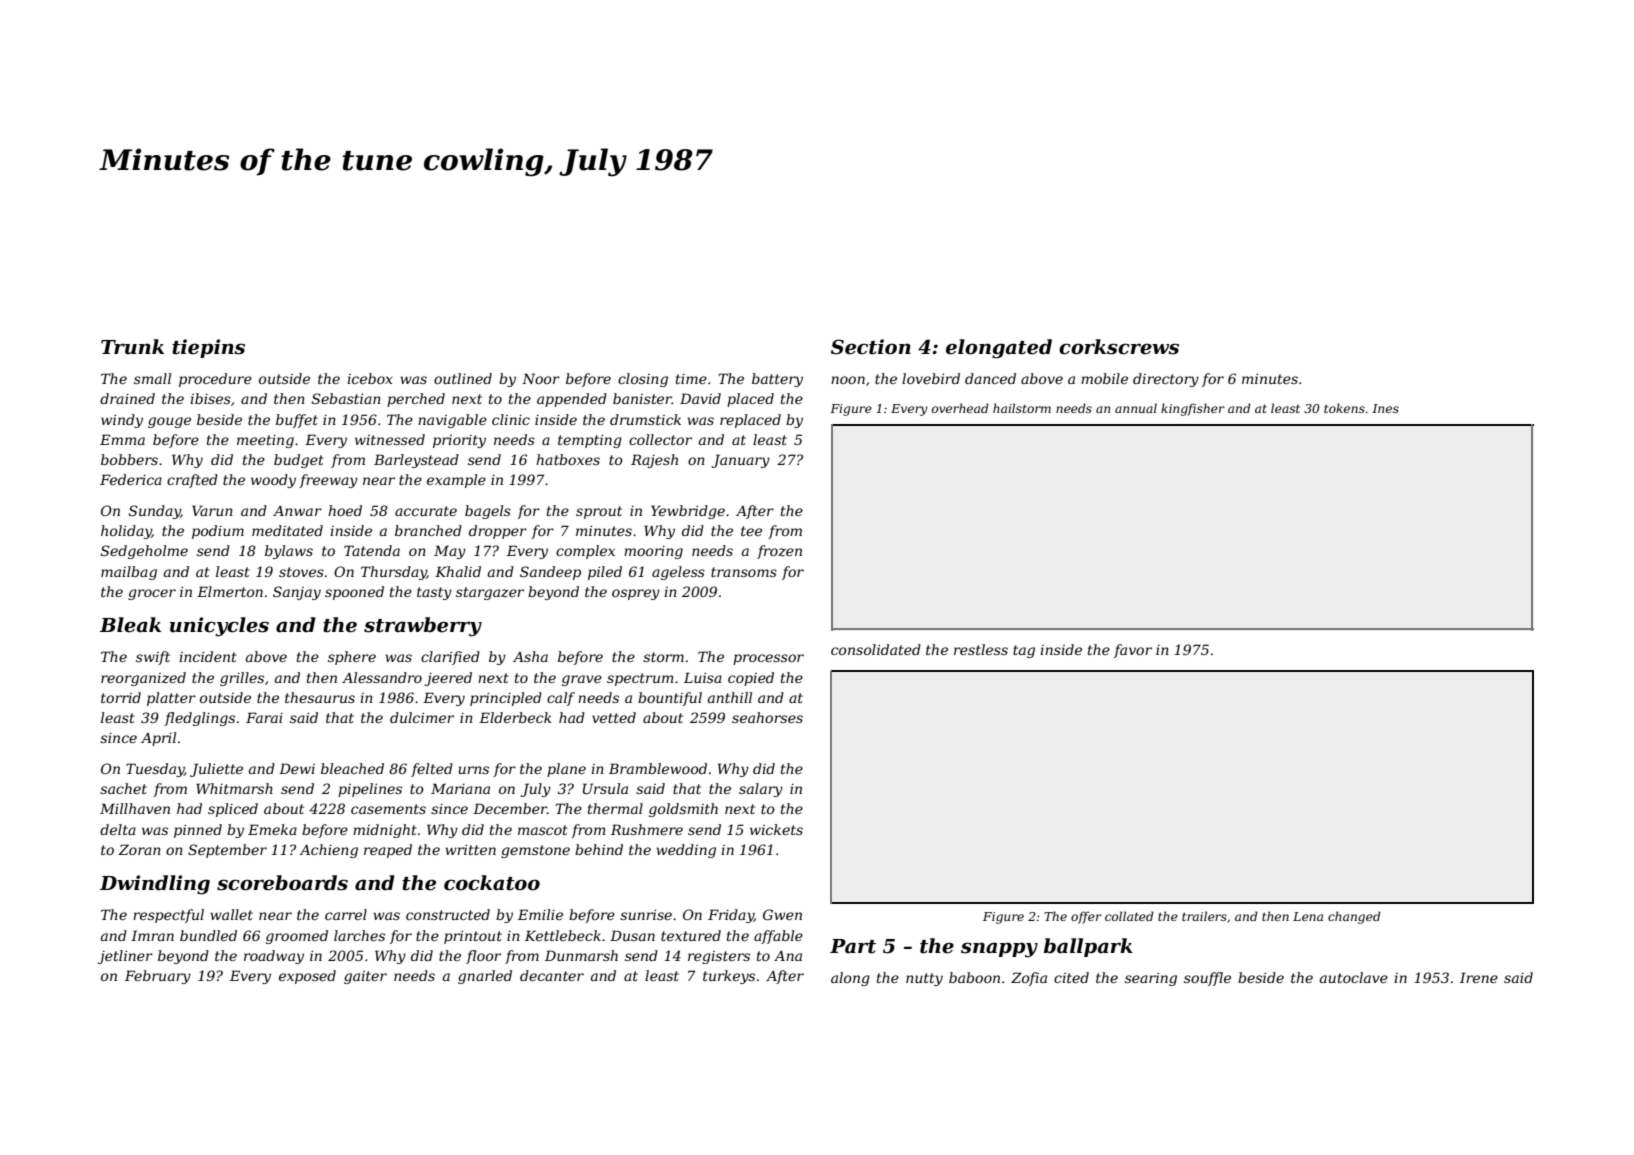 This screenshot has width=1634, height=1155. Describe the element at coordinates (1104, 378) in the screenshot. I see `mobile` at that location.
